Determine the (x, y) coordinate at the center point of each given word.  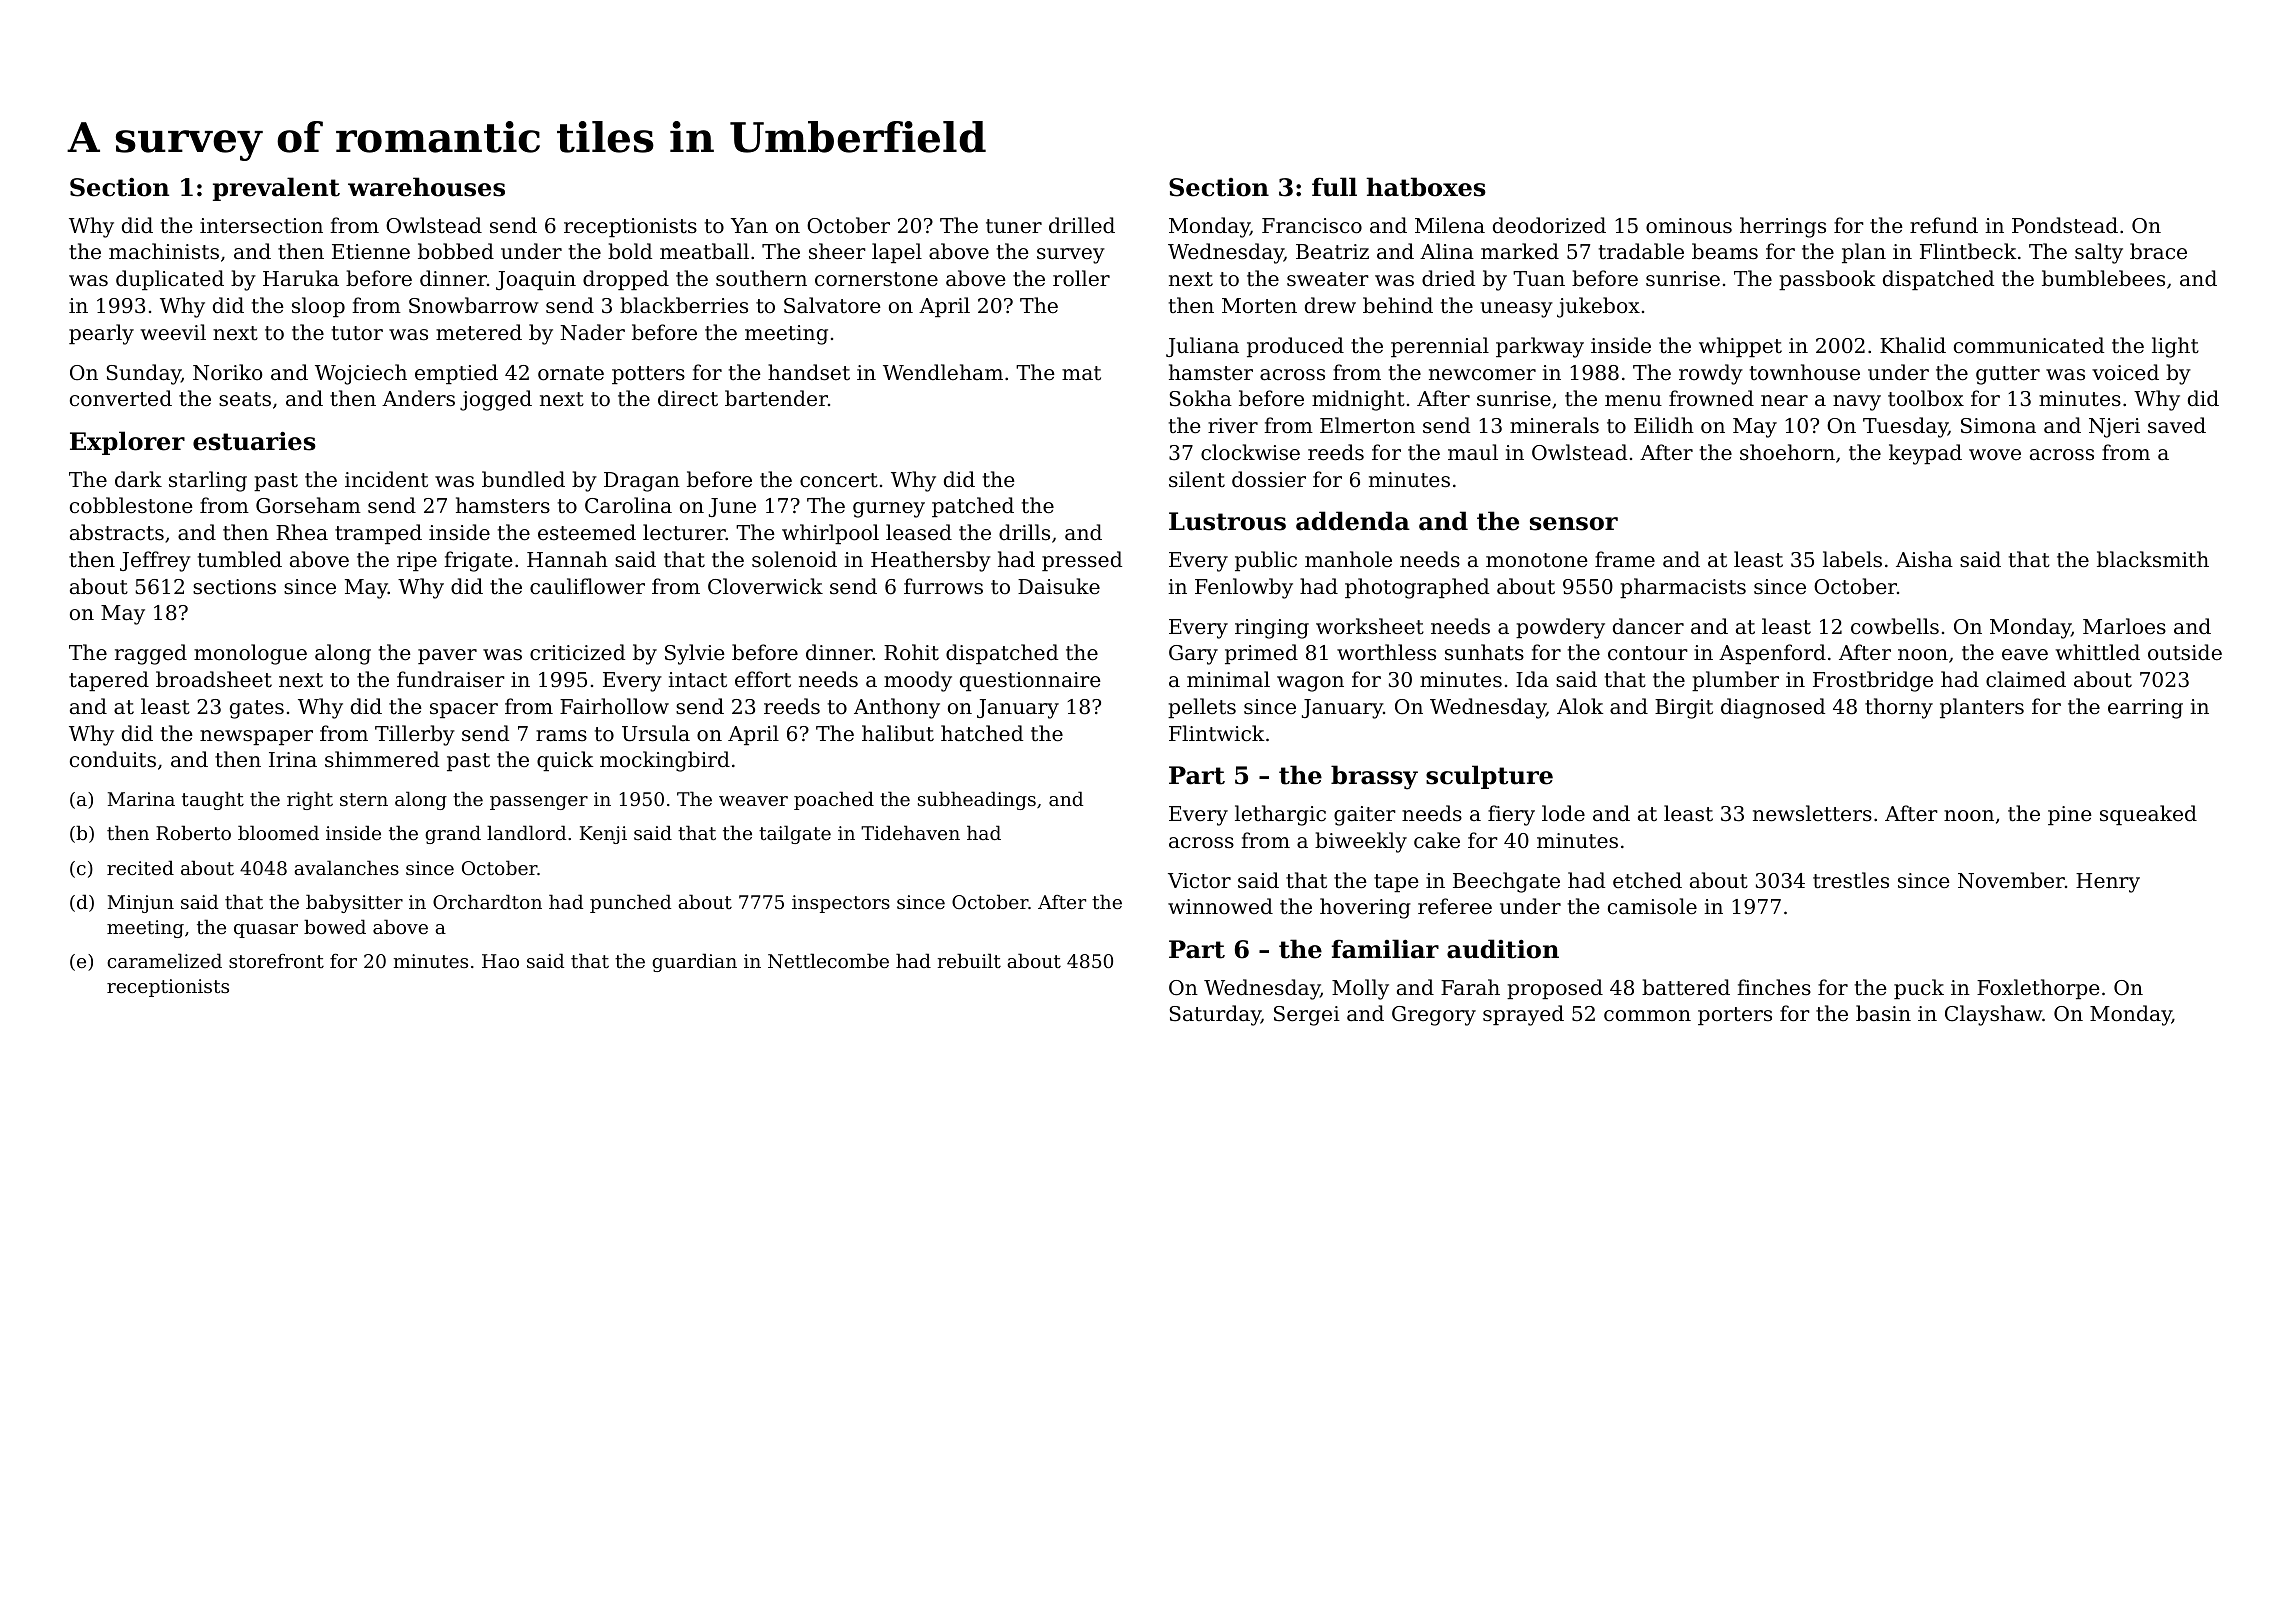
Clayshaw (1993, 1015)
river (1233, 426)
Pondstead (2065, 225)
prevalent (276, 189)
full (1334, 187)
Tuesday (1905, 427)
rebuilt (969, 960)
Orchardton (487, 901)
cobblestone (131, 505)
